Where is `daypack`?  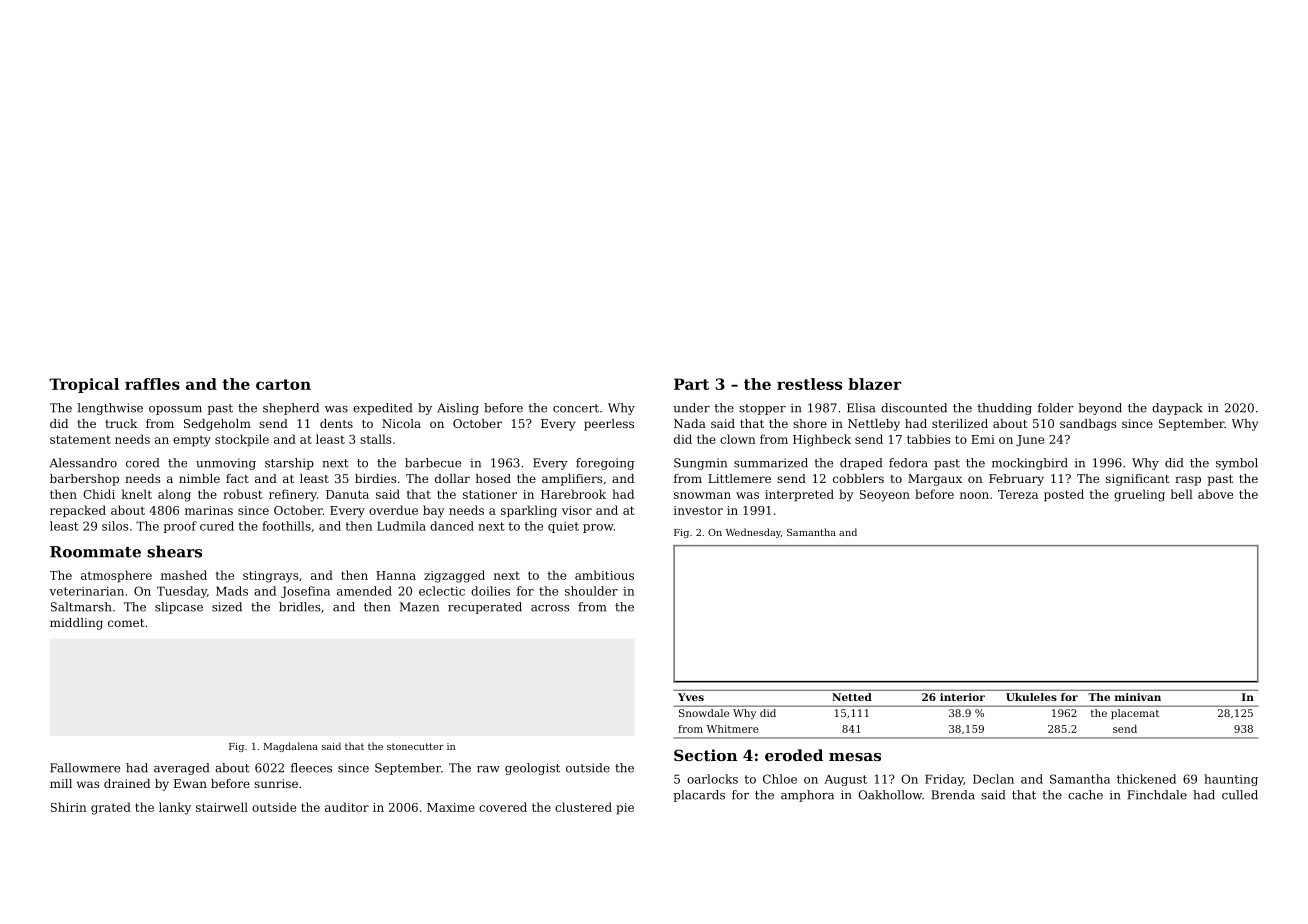
daypack is located at coordinates (1177, 409).
